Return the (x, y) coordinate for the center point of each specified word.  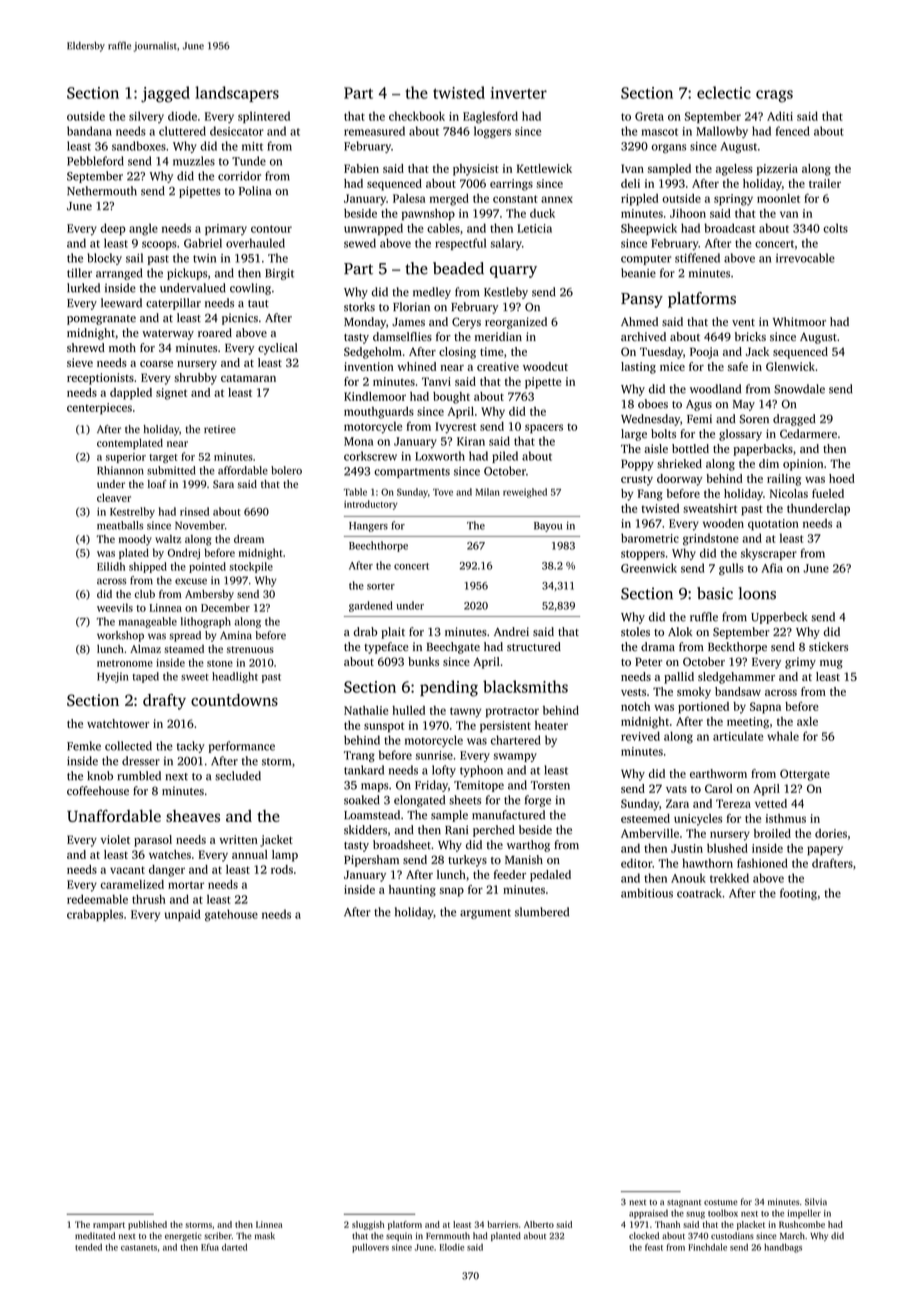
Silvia (816, 1202)
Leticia (534, 228)
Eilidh (111, 566)
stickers (828, 646)
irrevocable (805, 258)
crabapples (95, 915)
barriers (502, 1224)
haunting (412, 891)
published (147, 1225)
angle (143, 229)
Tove (443, 492)
